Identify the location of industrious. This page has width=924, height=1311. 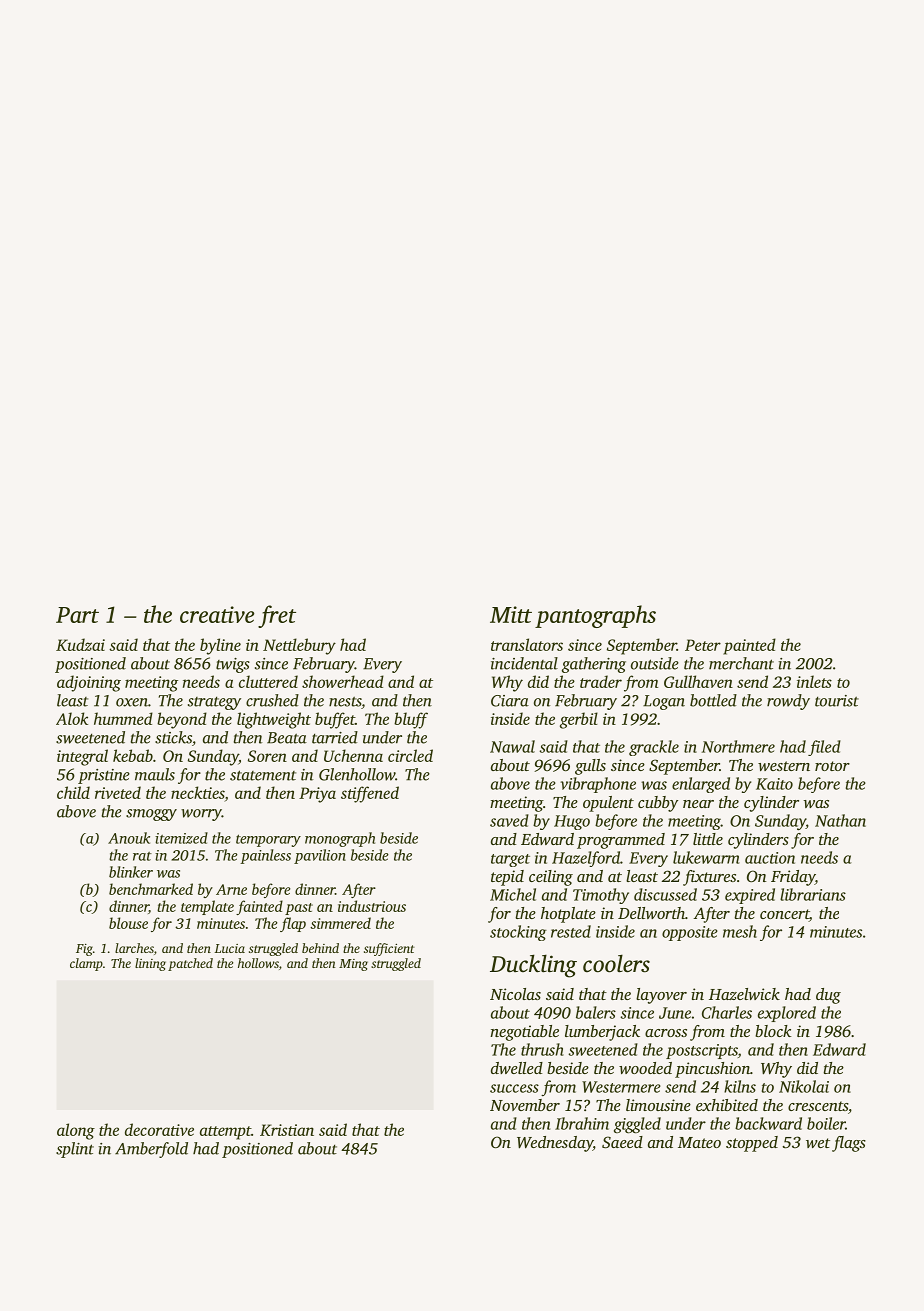
(372, 906).
